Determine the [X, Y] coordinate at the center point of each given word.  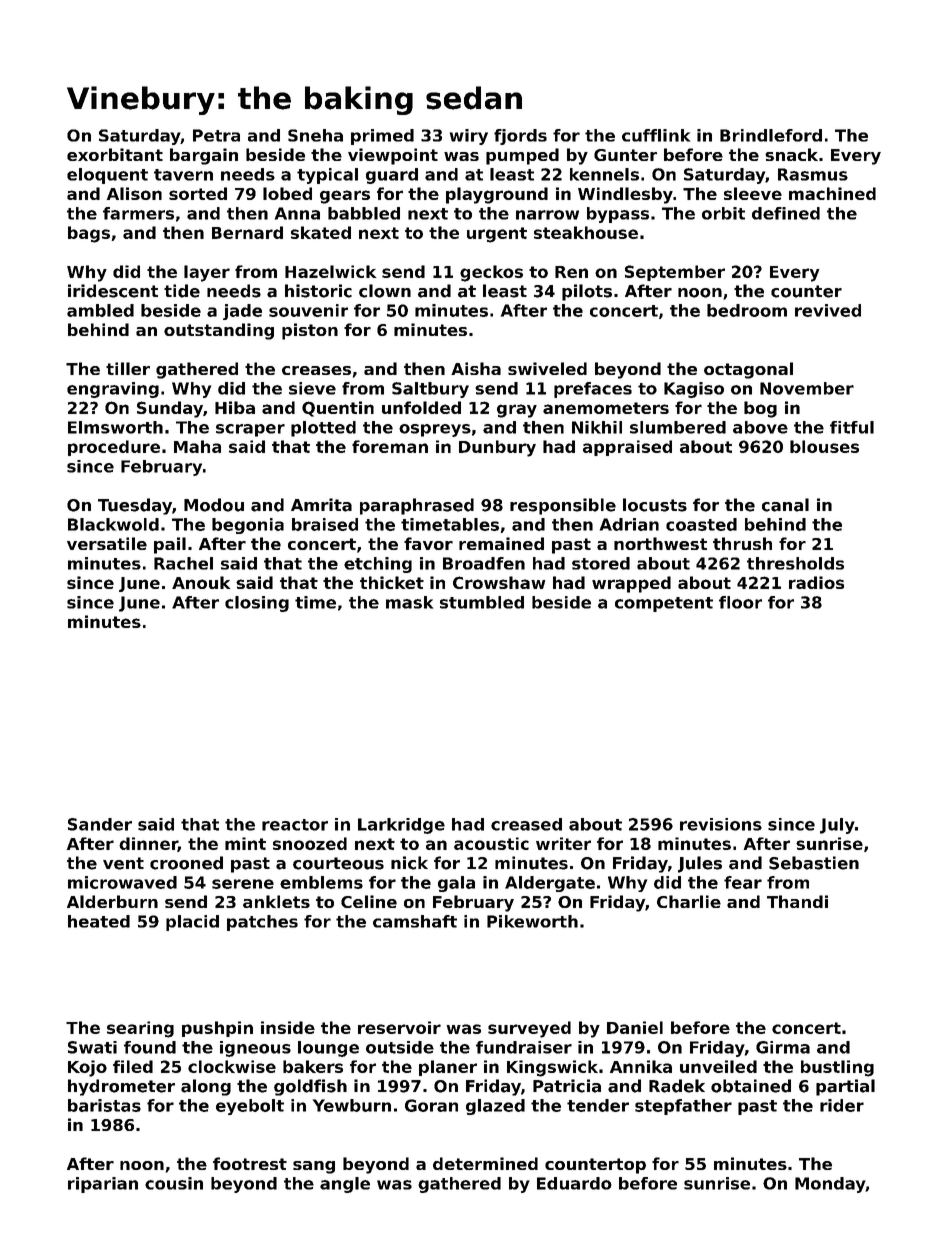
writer [563, 843]
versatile [107, 543]
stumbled [482, 602]
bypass [618, 215]
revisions [721, 824]
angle [345, 1185]
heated [99, 921]
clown [385, 291]
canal [785, 505]
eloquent [107, 176]
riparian [103, 1185]
